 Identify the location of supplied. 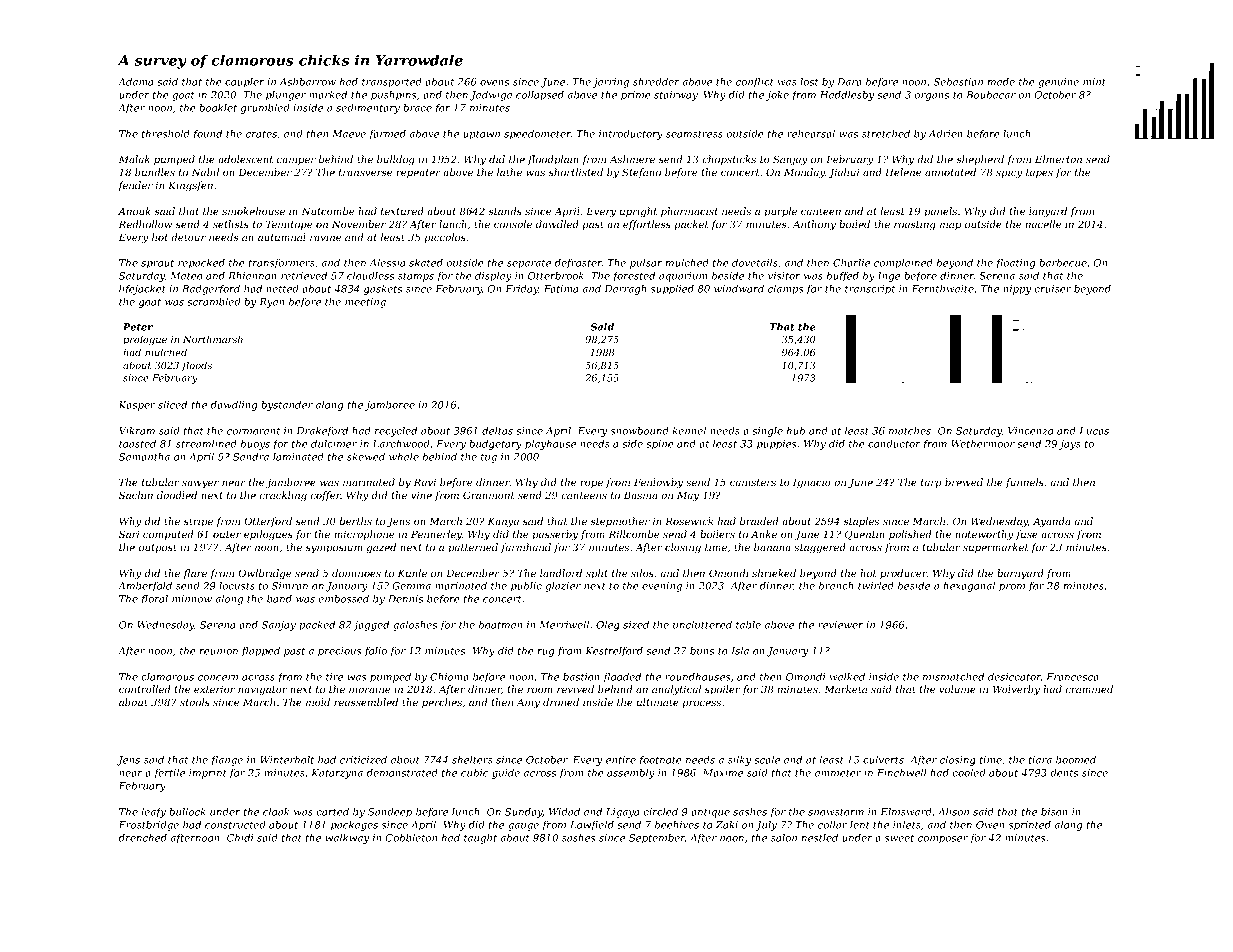
(672, 290).
